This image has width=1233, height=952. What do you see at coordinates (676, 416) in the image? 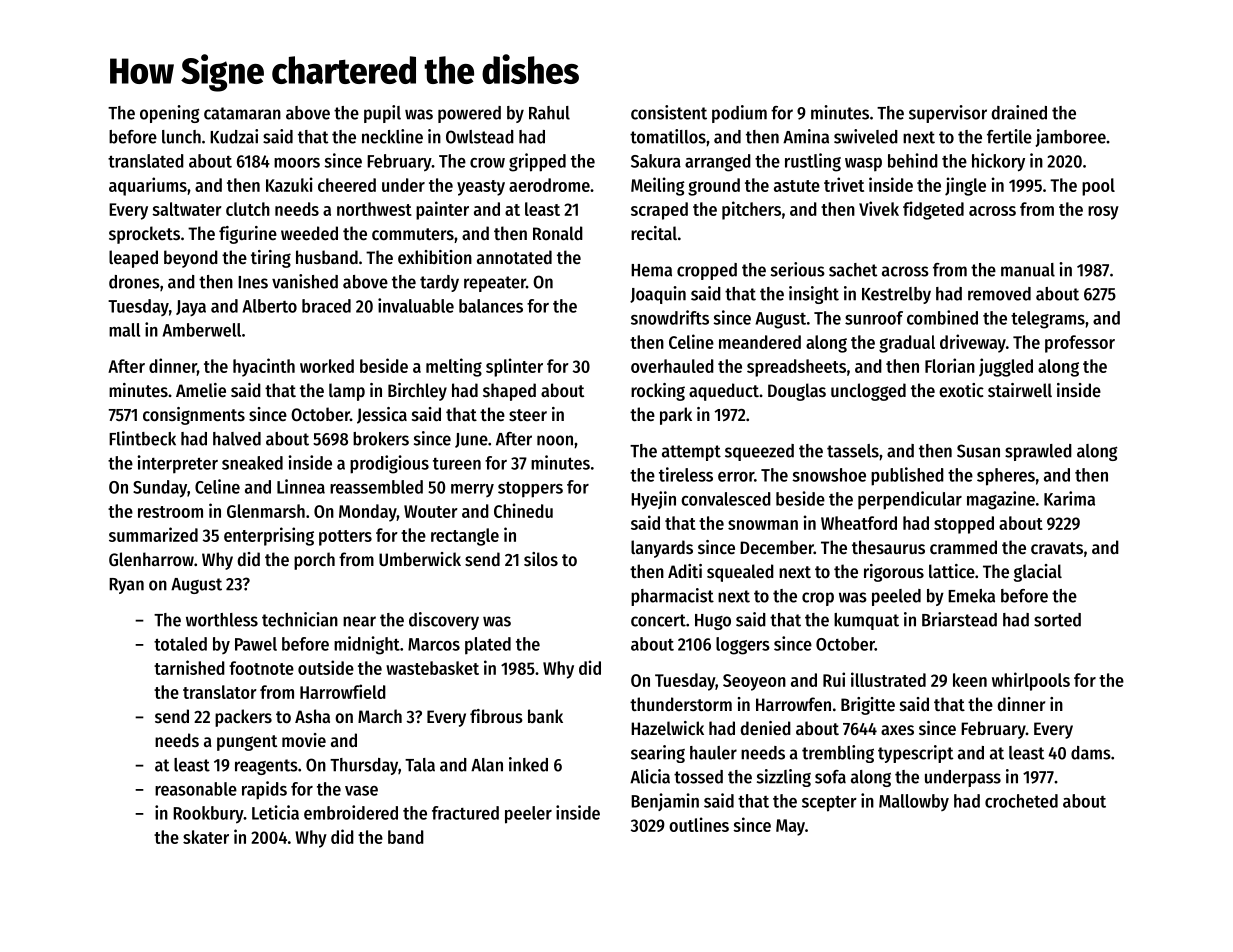
I see `park` at bounding box center [676, 416].
